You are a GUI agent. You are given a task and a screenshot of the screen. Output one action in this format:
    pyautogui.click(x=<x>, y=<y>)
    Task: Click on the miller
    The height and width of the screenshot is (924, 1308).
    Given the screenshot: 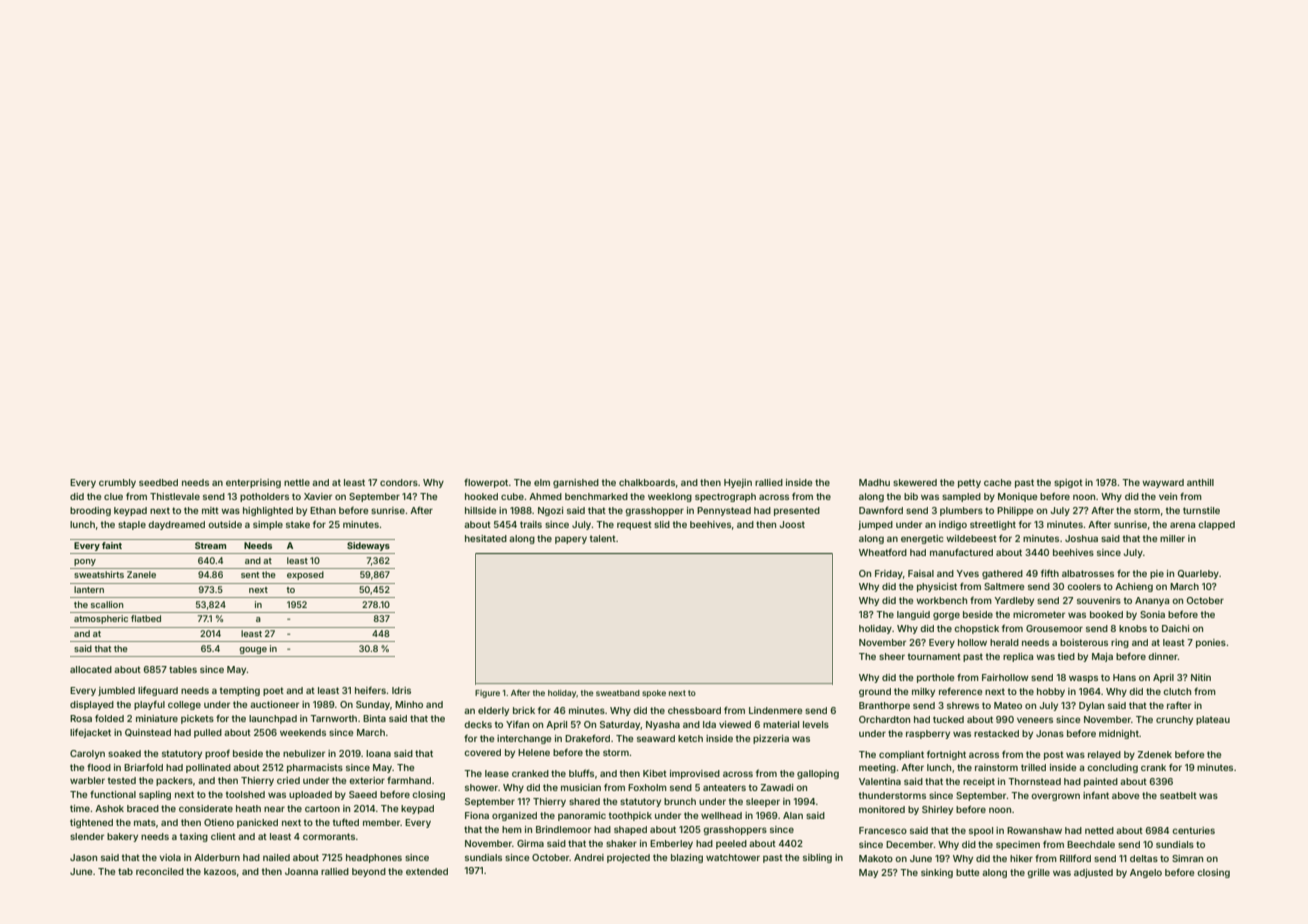 What is the action you would take?
    pyautogui.click(x=1172, y=538)
